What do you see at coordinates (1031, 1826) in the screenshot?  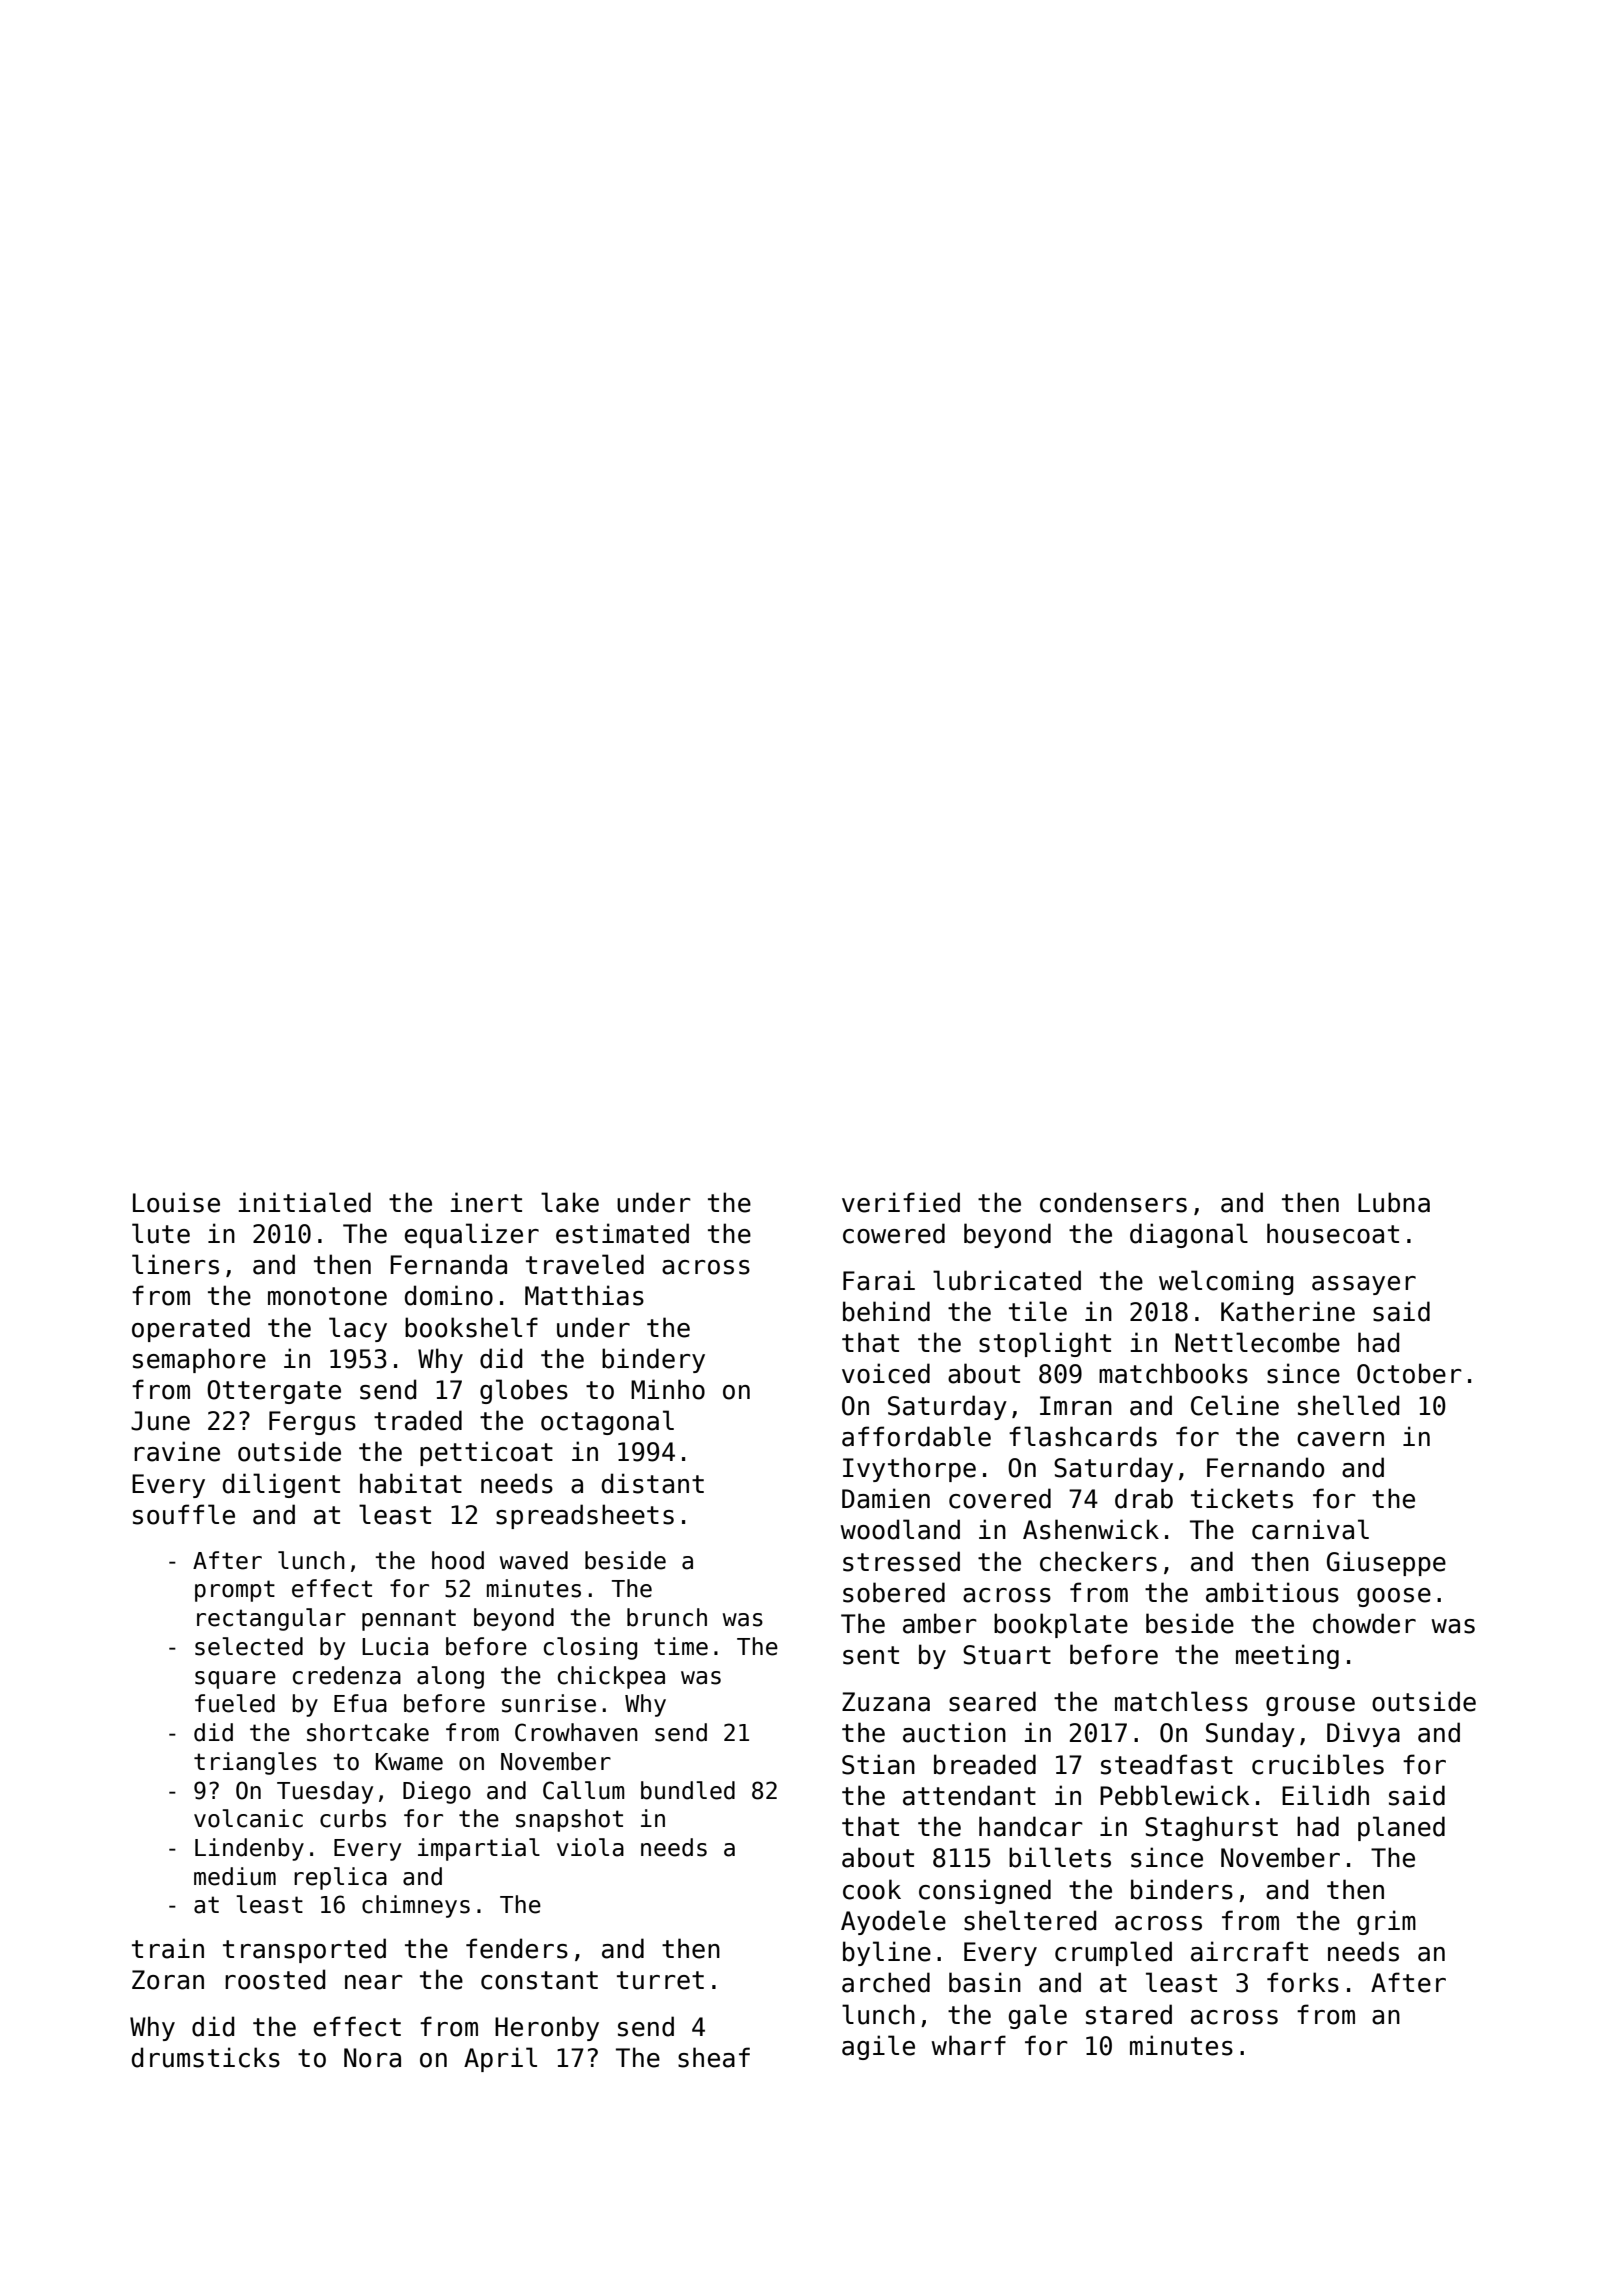 I see `handcar` at bounding box center [1031, 1826].
